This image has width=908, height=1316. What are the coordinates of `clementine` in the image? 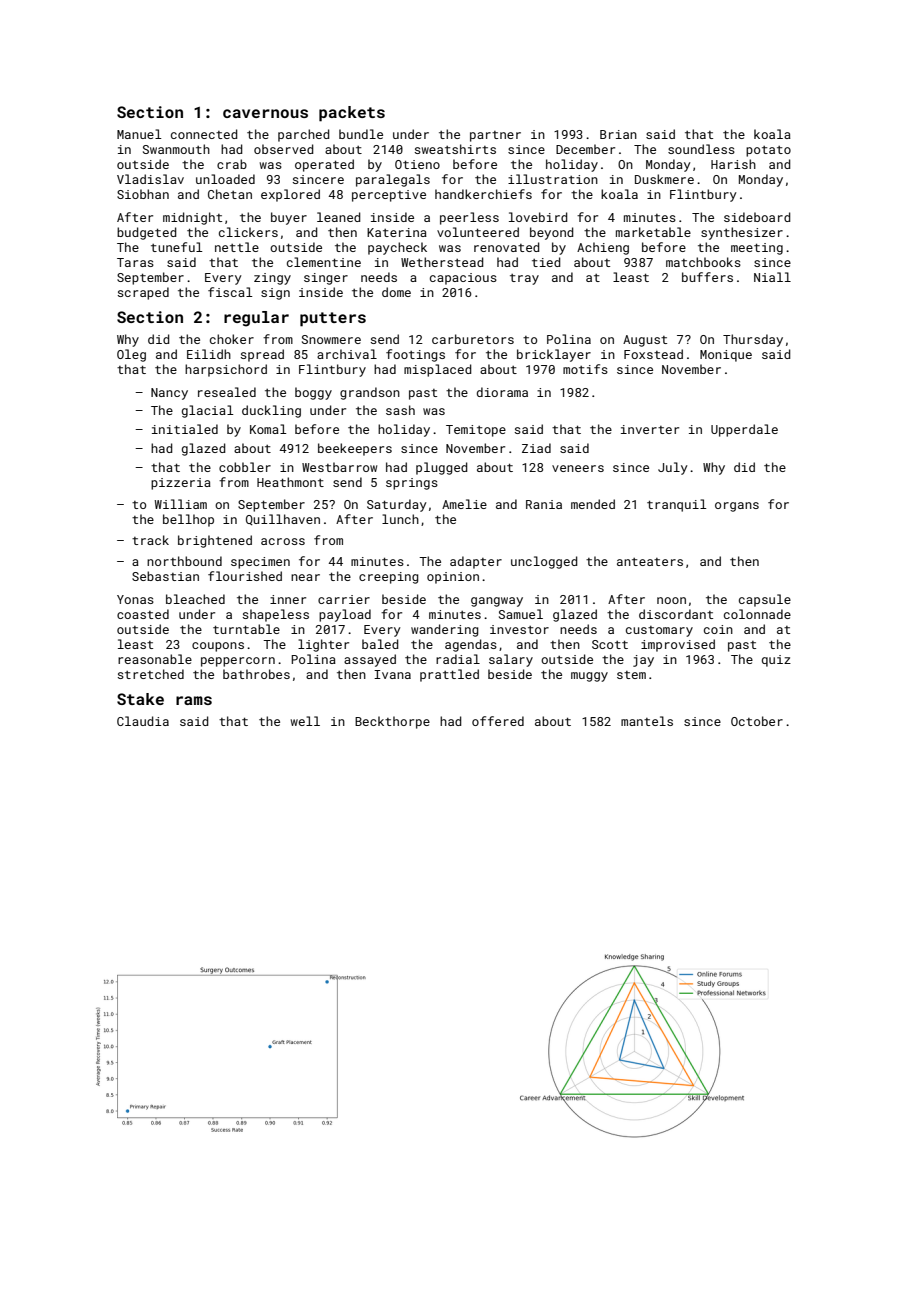 It's located at (324, 262).
